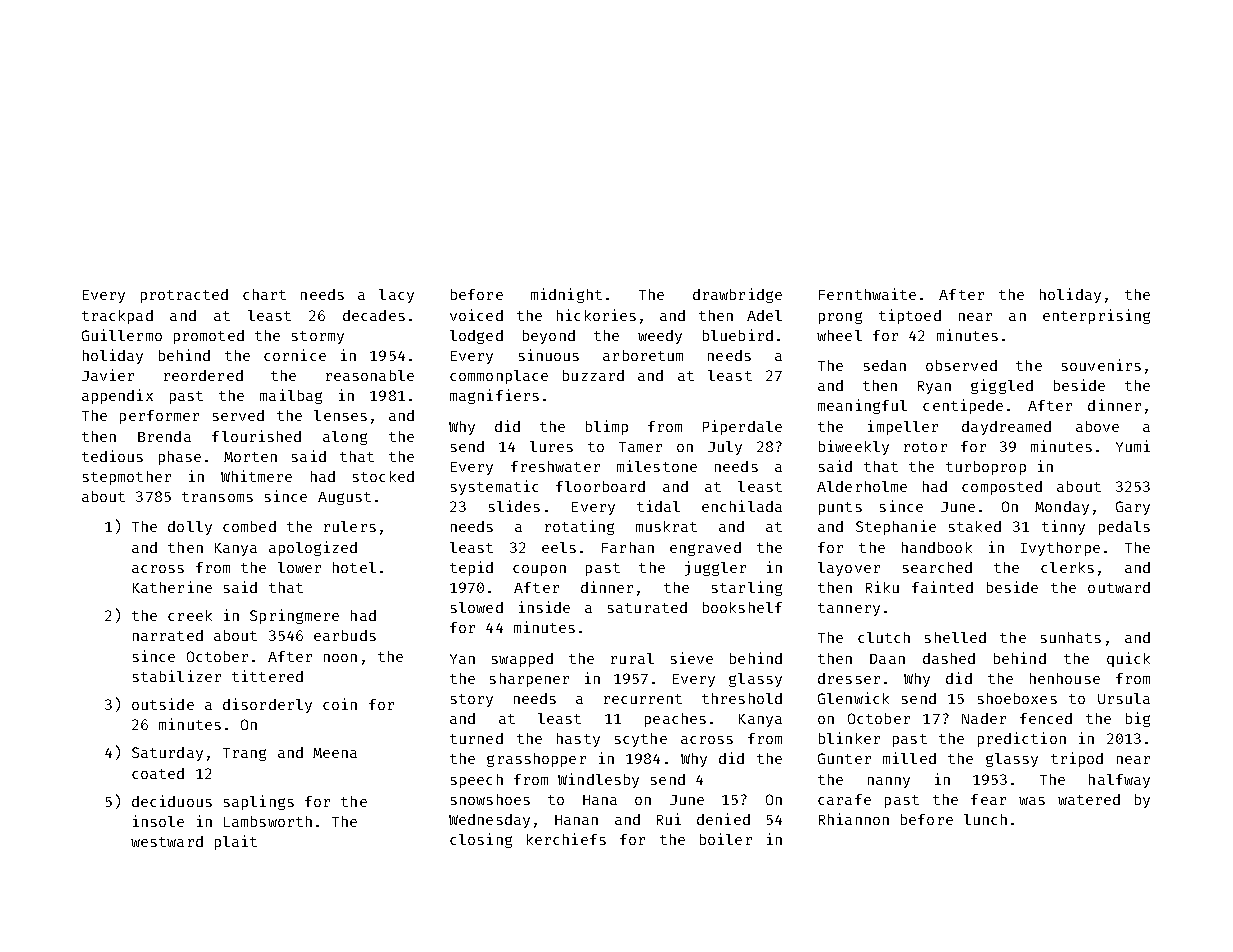 The image size is (1233, 952). What do you see at coordinates (669, 819) in the screenshot?
I see `Rui` at bounding box center [669, 819].
